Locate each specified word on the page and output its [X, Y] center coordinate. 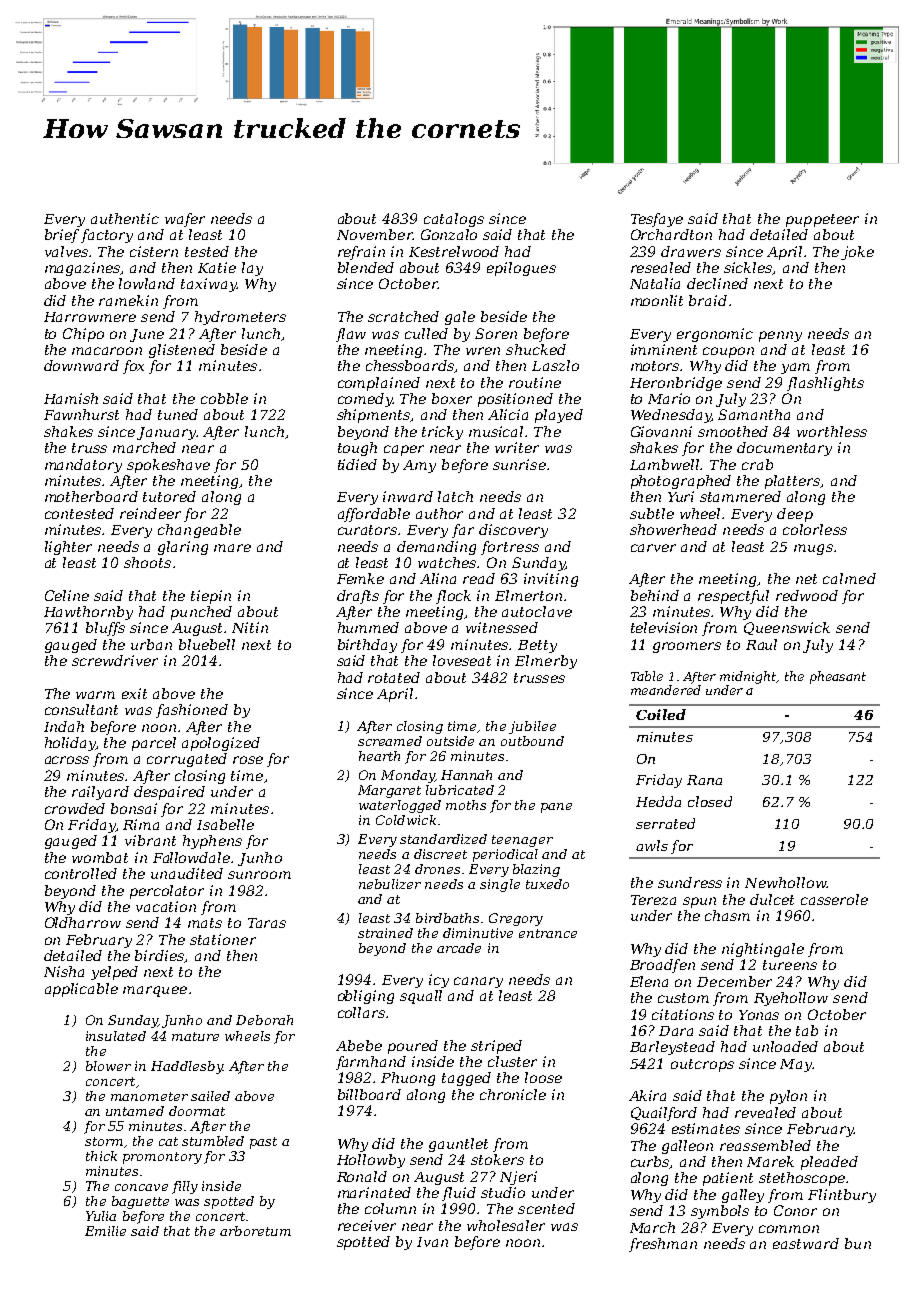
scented [546, 1208]
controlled [81, 873]
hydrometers [240, 318]
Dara [676, 1031]
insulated [116, 1036]
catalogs [454, 220]
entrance [548, 933]
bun [858, 1243]
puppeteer [822, 220]
